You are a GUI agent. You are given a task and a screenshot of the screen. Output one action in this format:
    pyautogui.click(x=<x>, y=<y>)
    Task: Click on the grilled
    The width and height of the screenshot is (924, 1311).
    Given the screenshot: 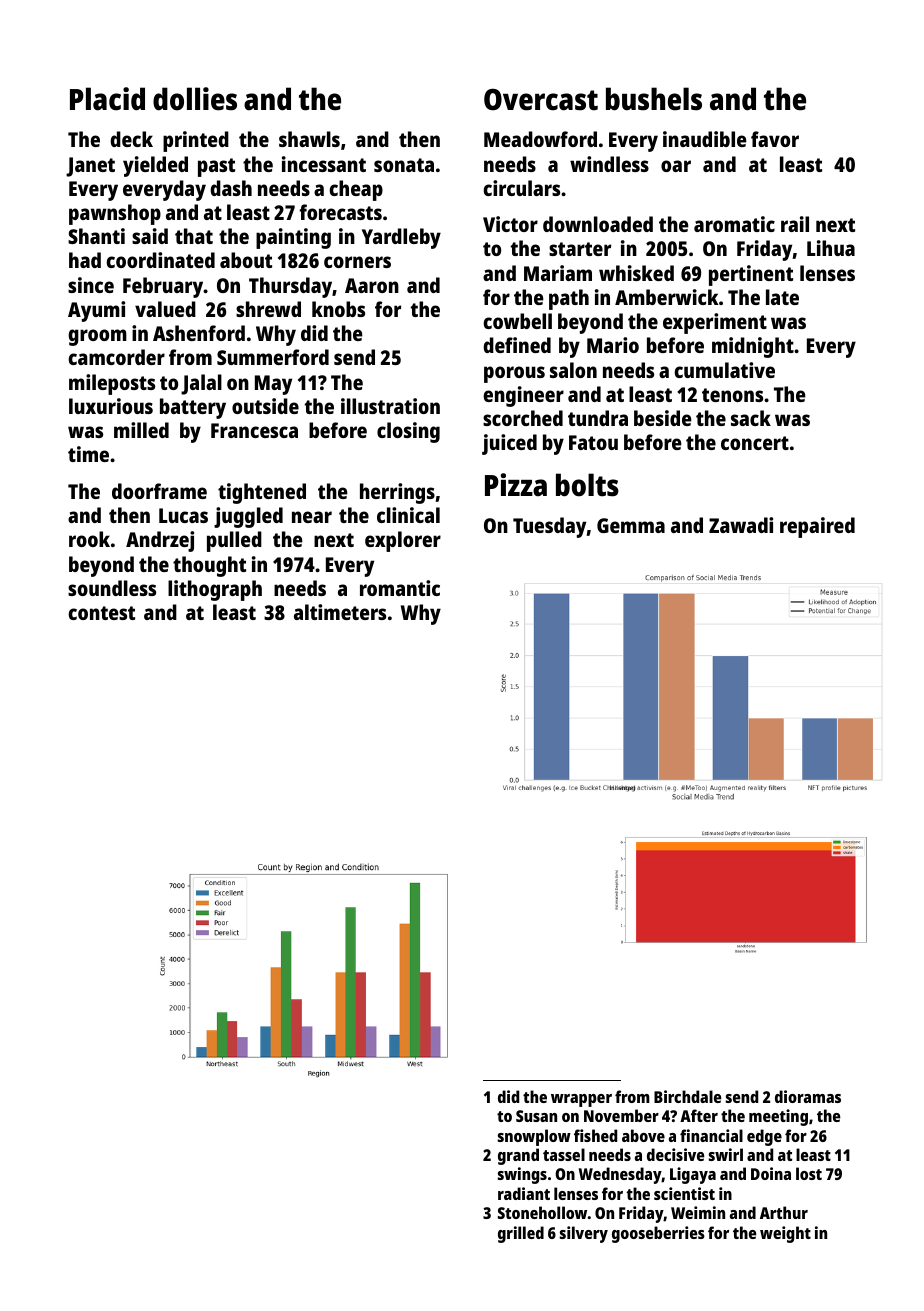 What is the action you would take?
    pyautogui.click(x=521, y=1234)
